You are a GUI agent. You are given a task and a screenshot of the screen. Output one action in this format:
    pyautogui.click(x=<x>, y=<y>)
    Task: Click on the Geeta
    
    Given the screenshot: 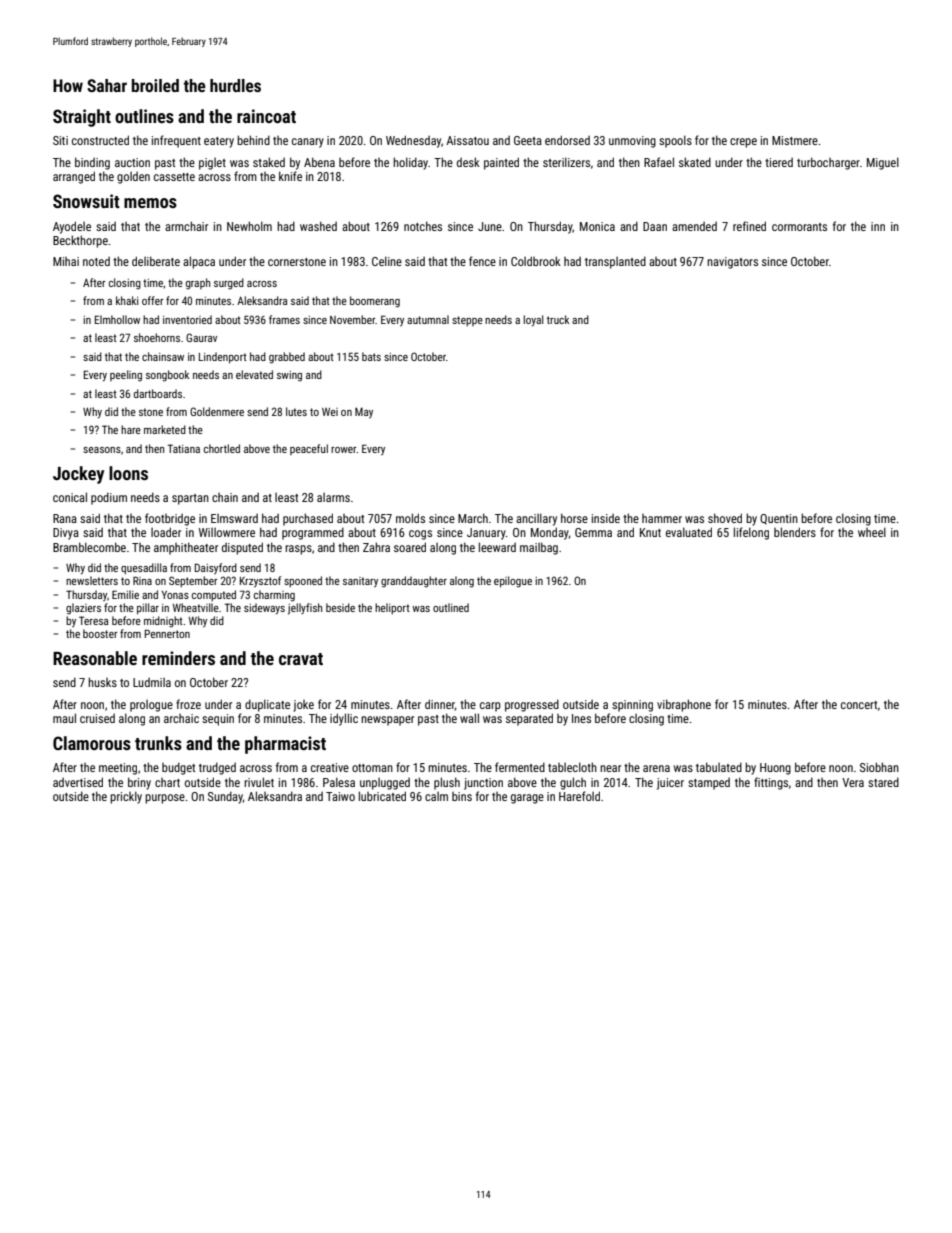 What is the action you would take?
    pyautogui.click(x=528, y=140)
